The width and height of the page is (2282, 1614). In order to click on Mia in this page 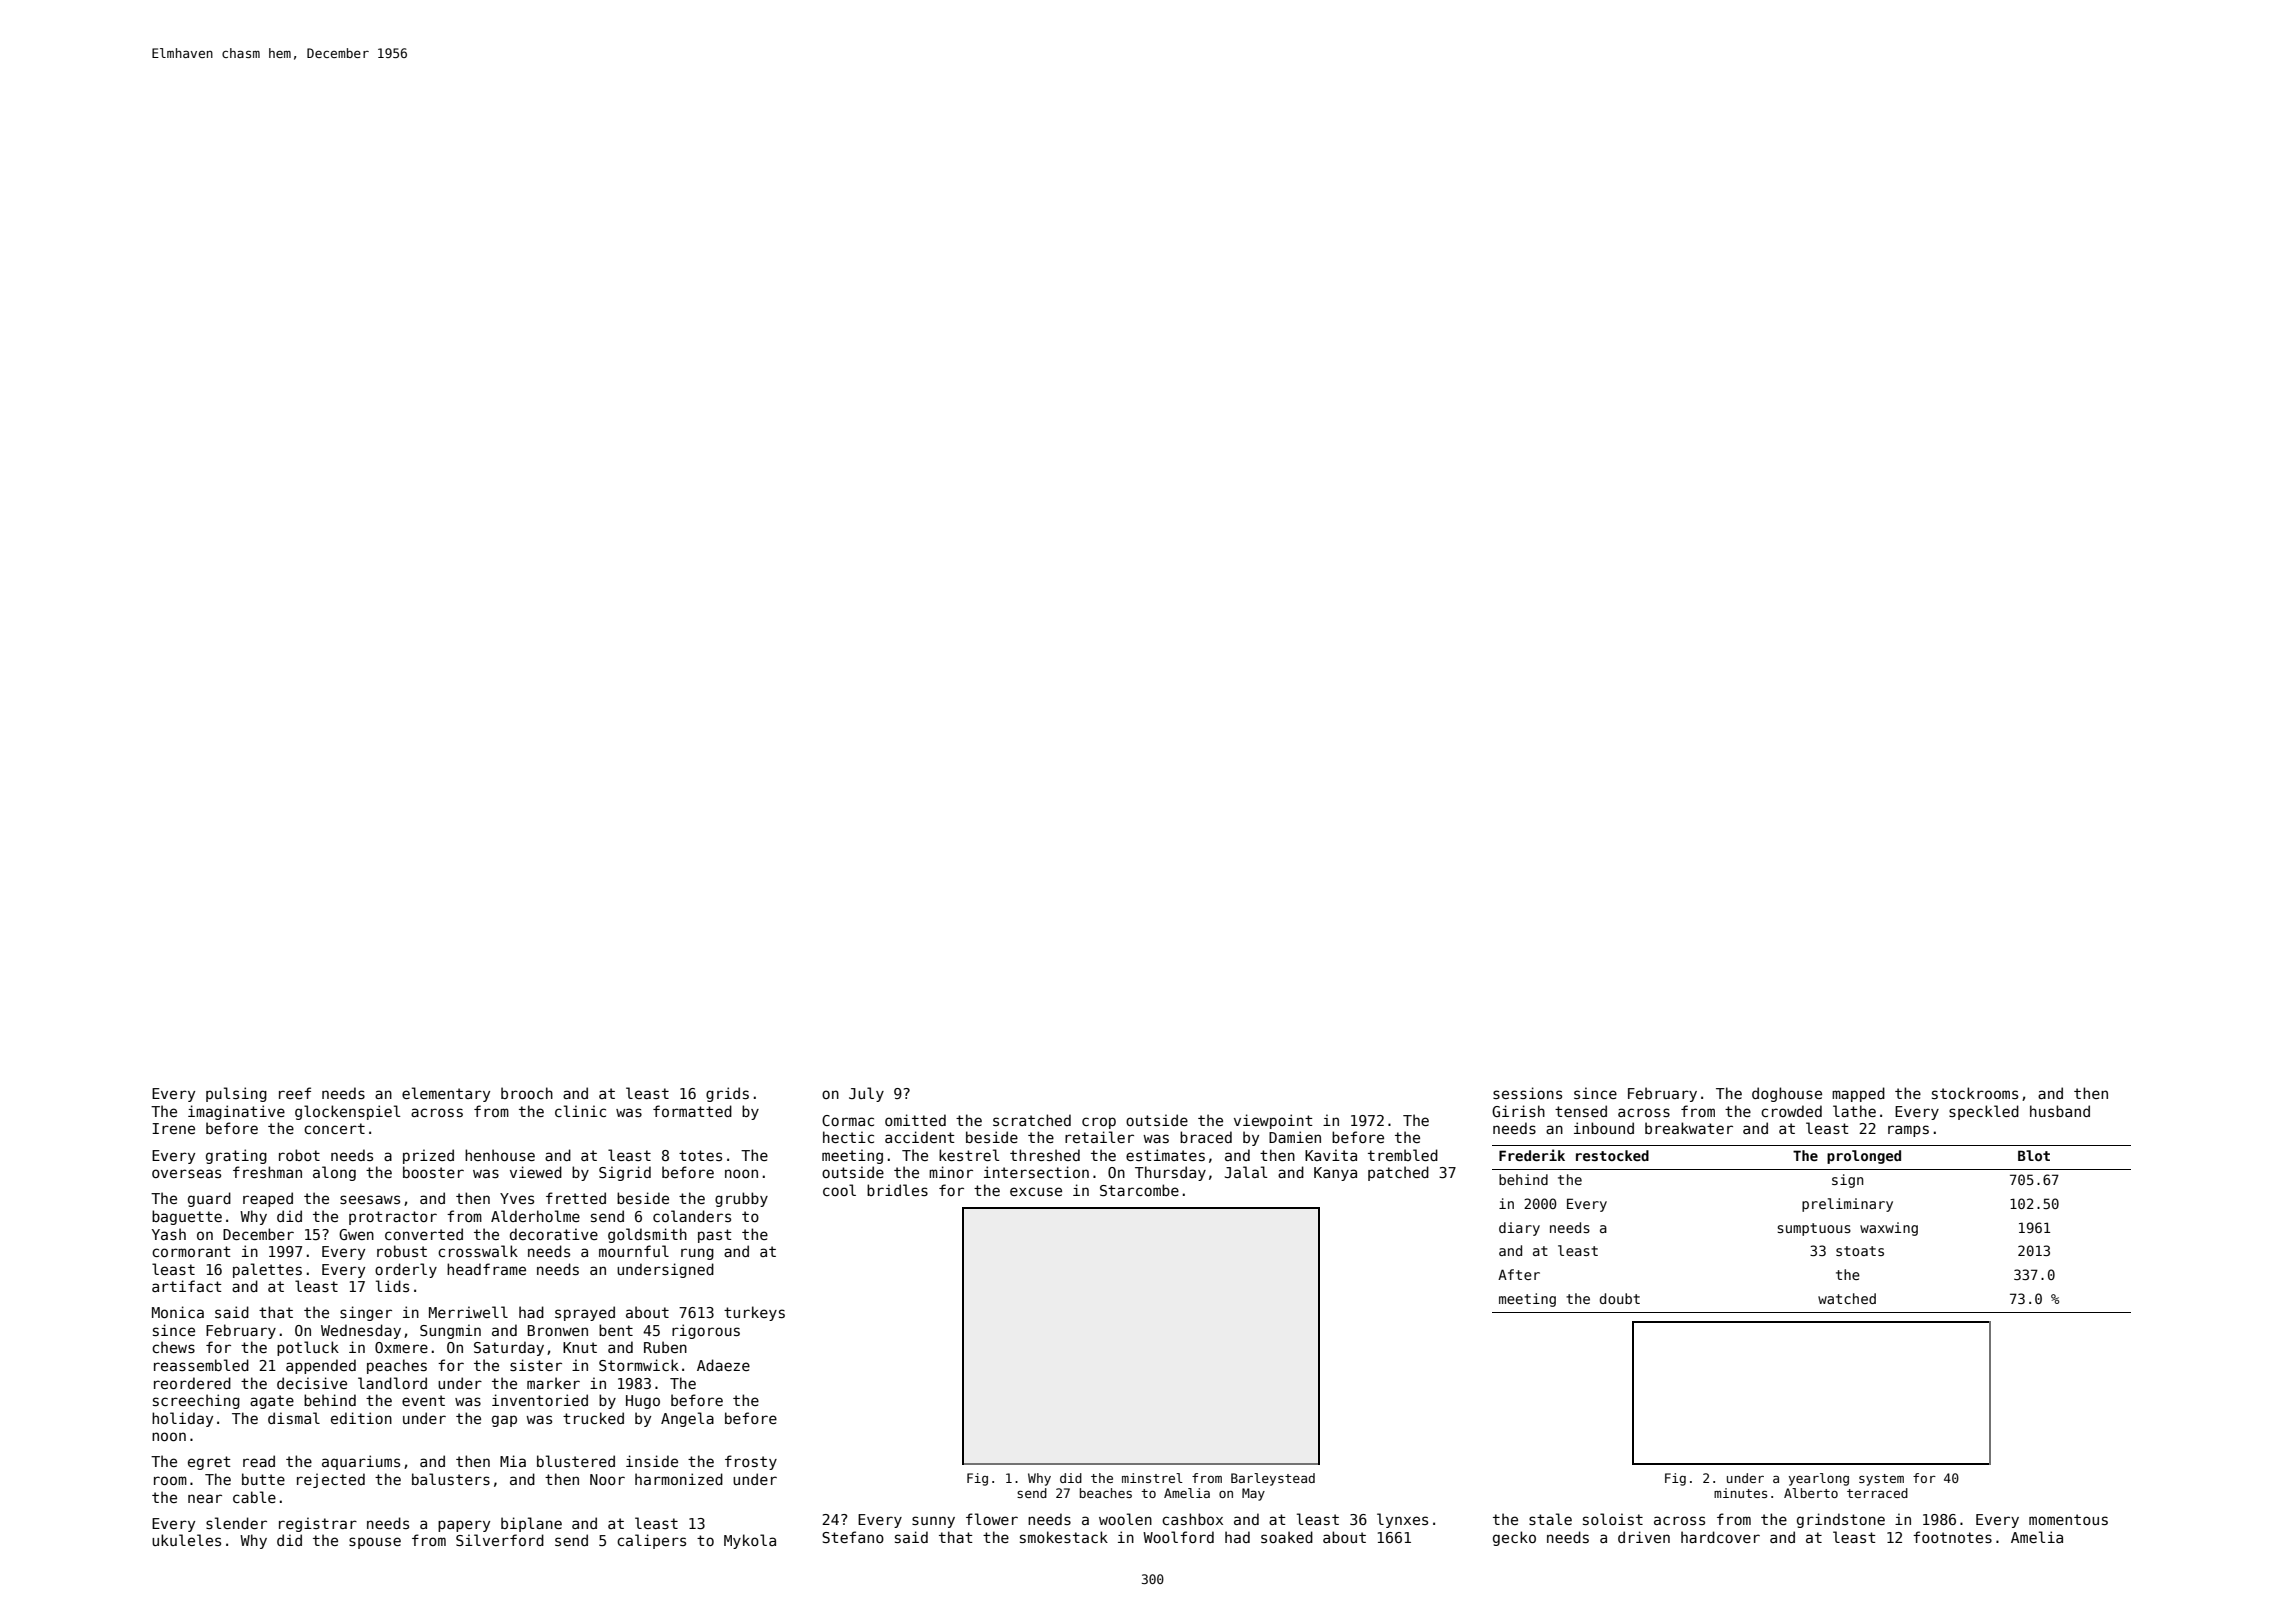, I will do `click(513, 1461)`.
